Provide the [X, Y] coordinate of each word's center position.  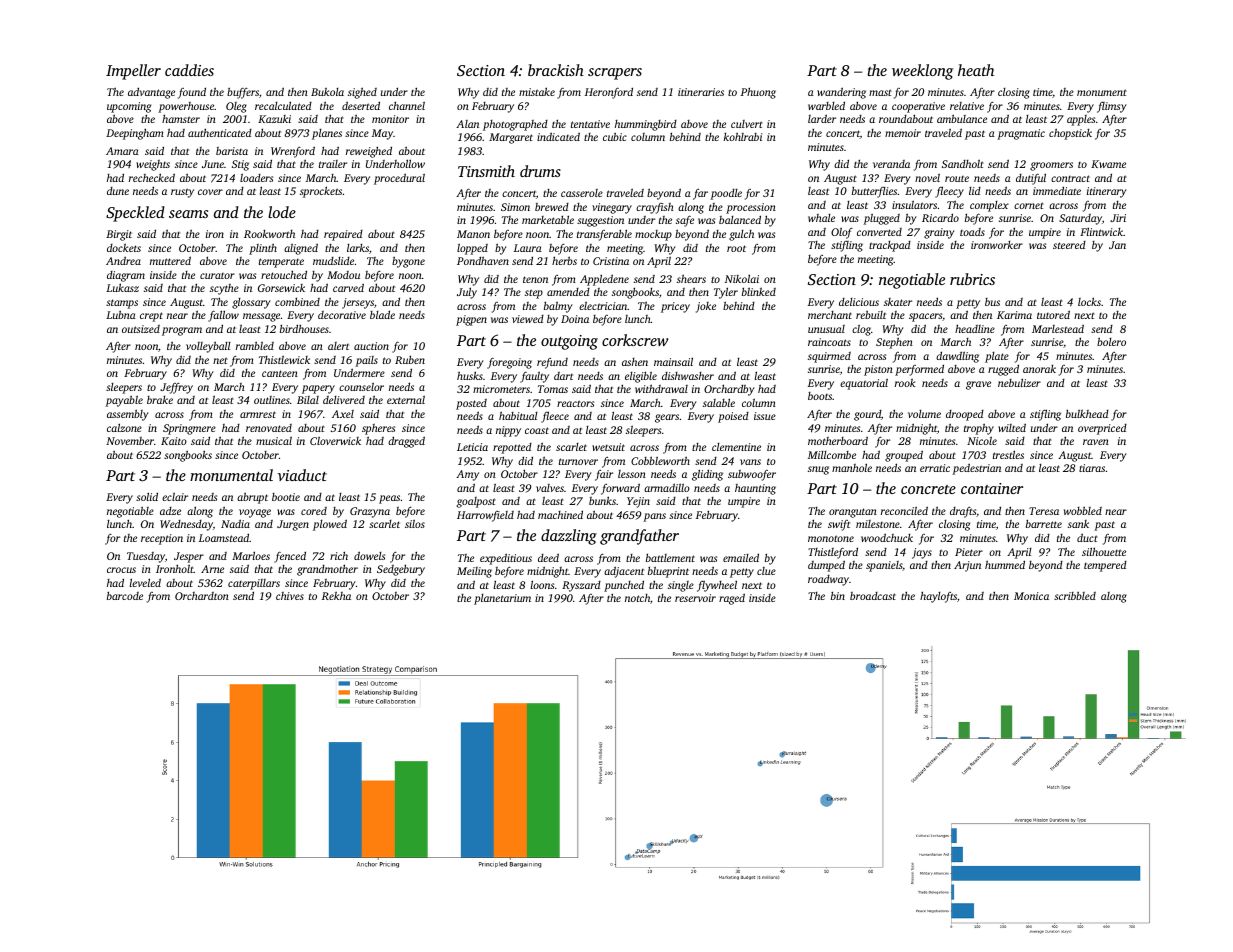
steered [1069, 245]
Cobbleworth [660, 460]
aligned [301, 249]
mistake [537, 91]
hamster [181, 118]
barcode [125, 595]
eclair [175, 496]
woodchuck [887, 537]
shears [691, 278]
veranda [891, 164]
